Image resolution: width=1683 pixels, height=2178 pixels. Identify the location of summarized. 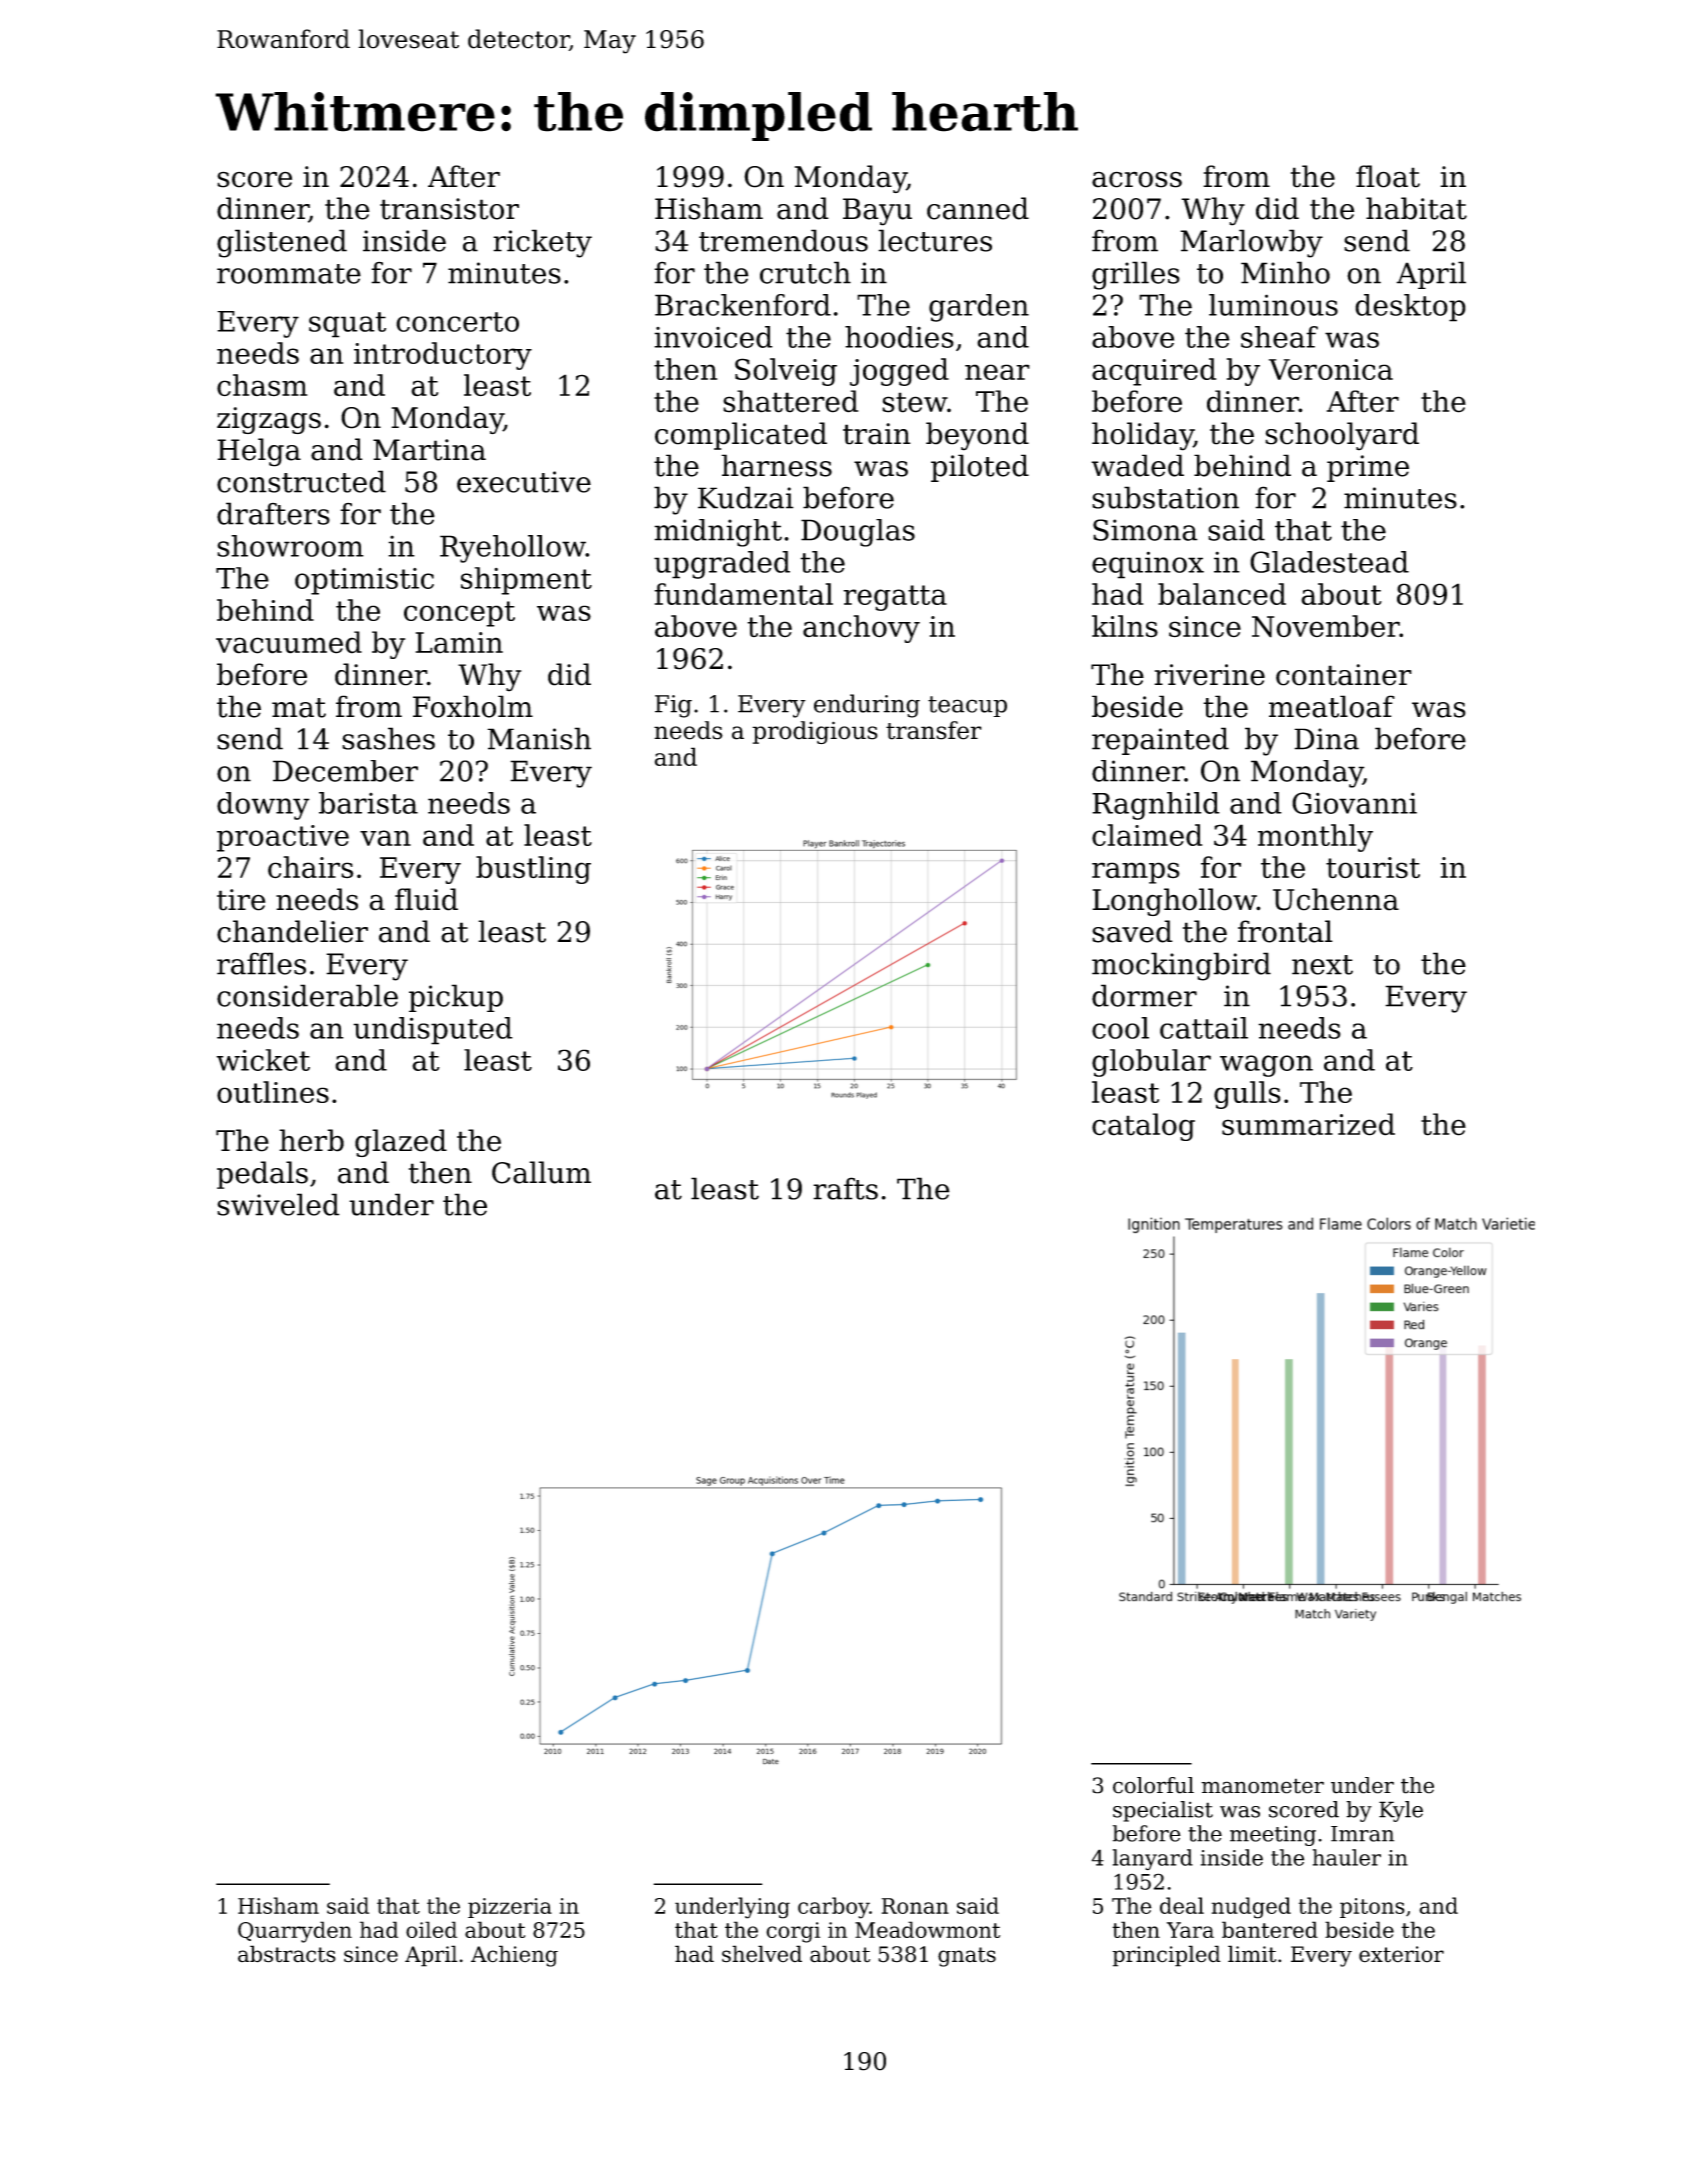
(1308, 1124).
